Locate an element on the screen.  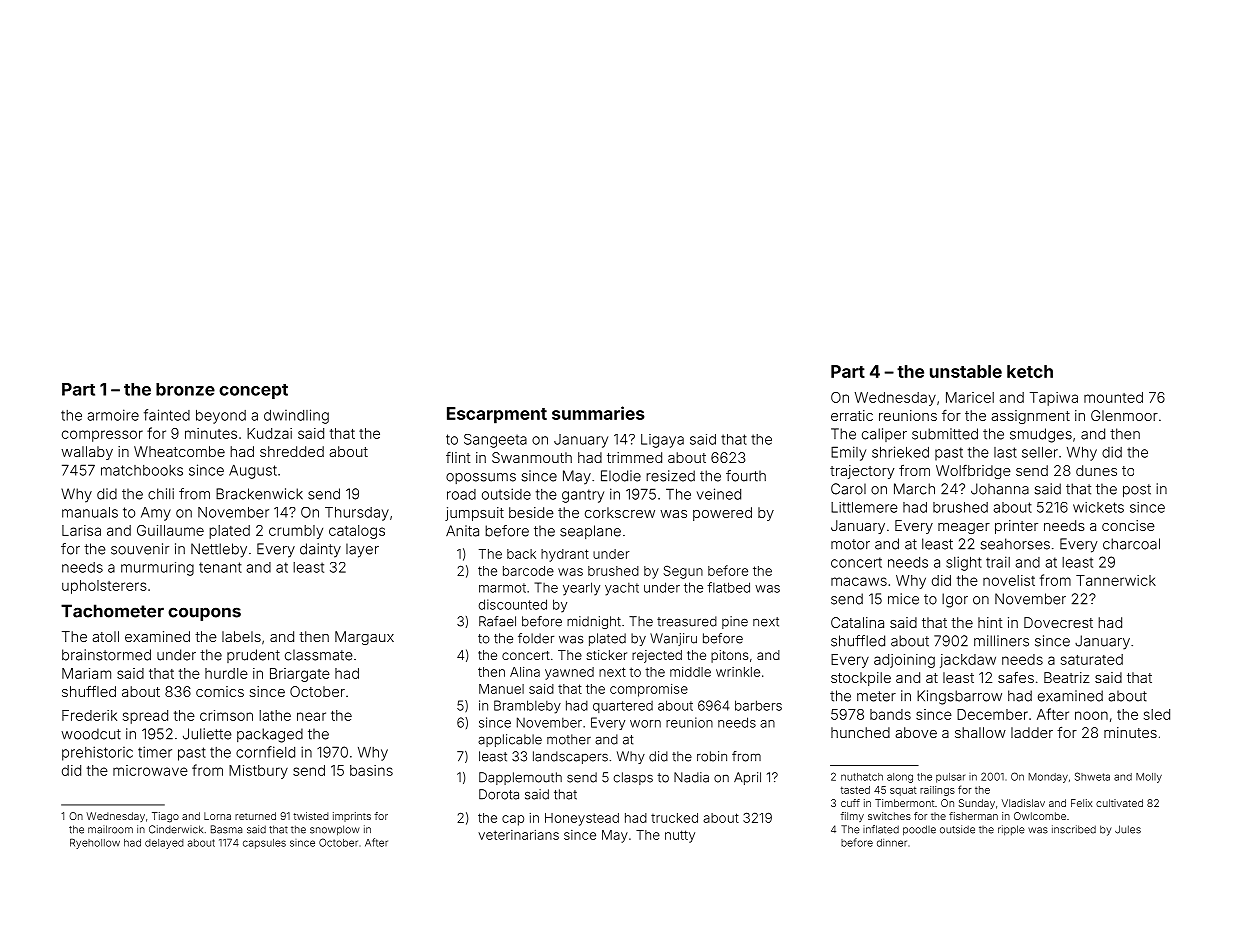
capsules is located at coordinates (264, 844).
